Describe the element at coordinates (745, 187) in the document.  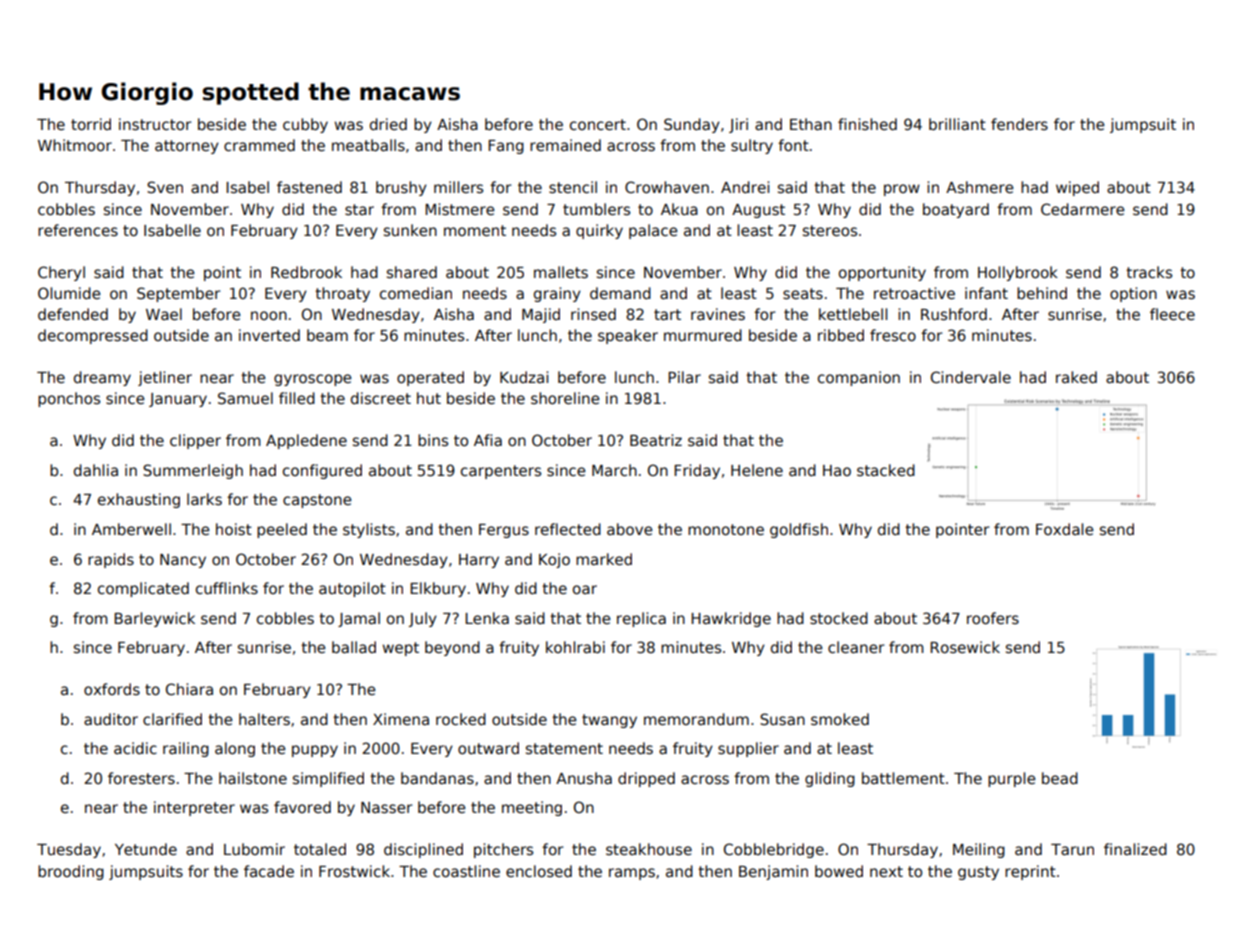
I see `Andrei` at that location.
